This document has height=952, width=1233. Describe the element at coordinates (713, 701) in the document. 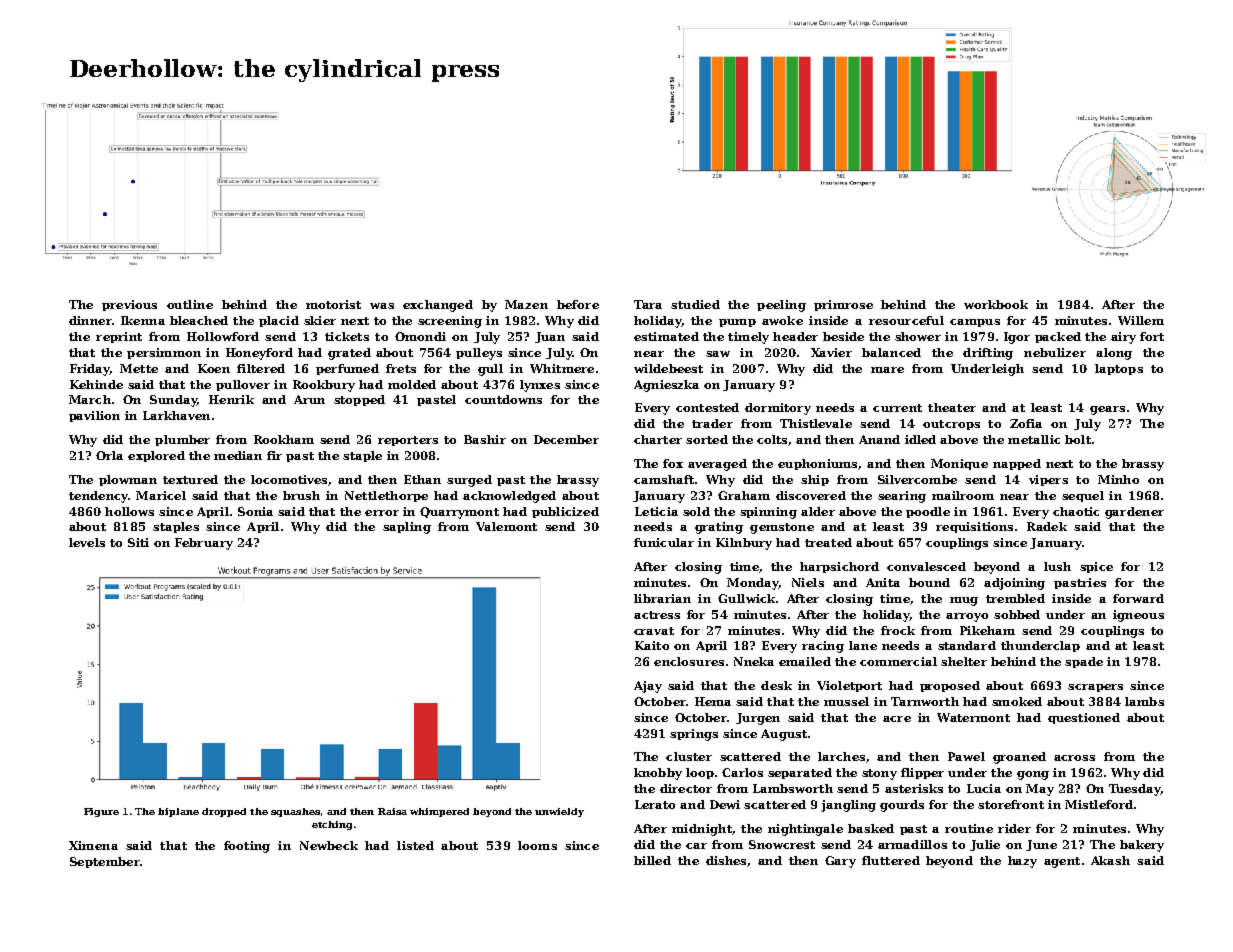

I see `Hema` at that location.
